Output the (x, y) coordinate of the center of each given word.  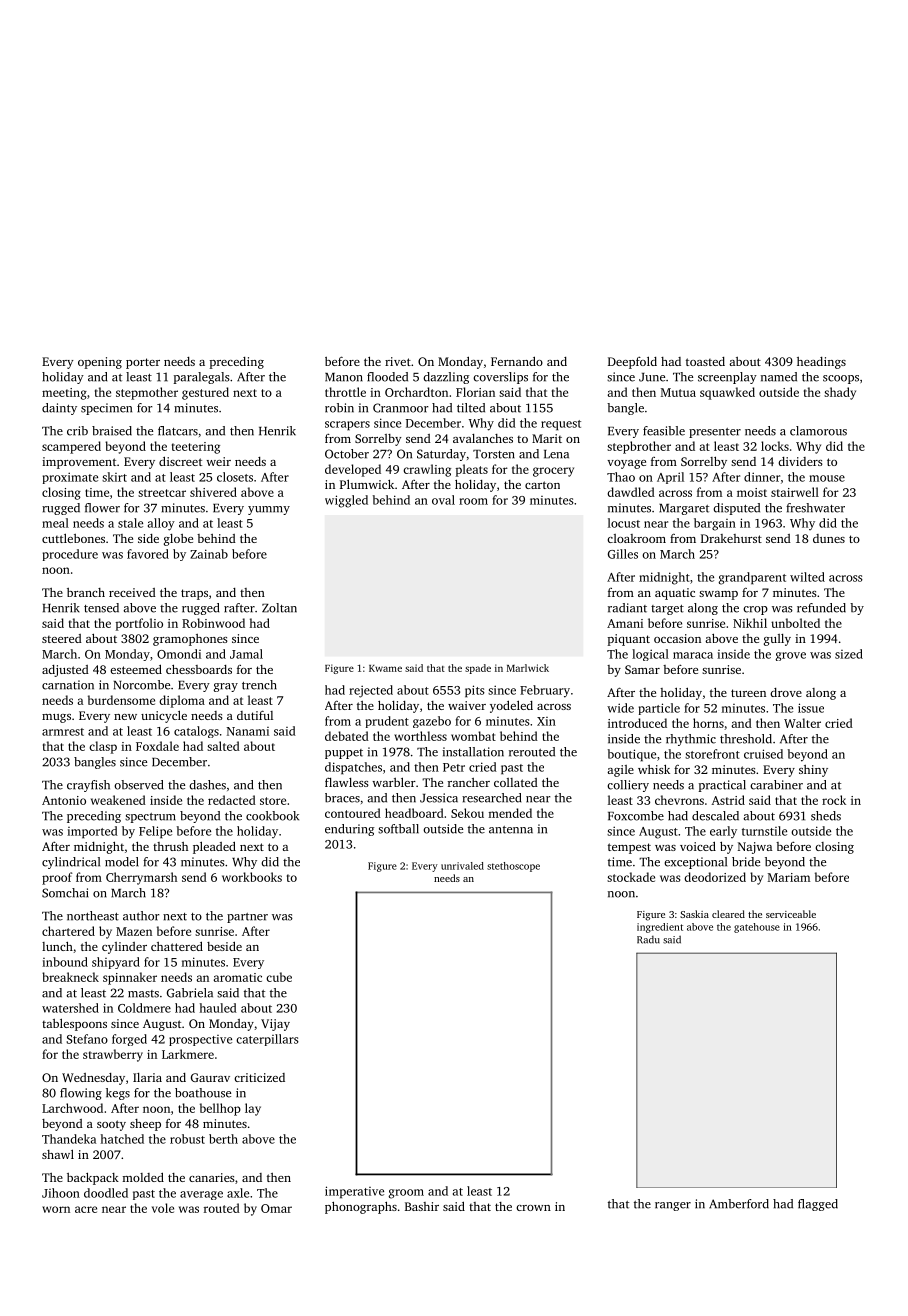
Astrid (728, 800)
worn (56, 1209)
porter (143, 363)
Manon (344, 377)
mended (510, 813)
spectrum (150, 818)
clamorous (818, 431)
